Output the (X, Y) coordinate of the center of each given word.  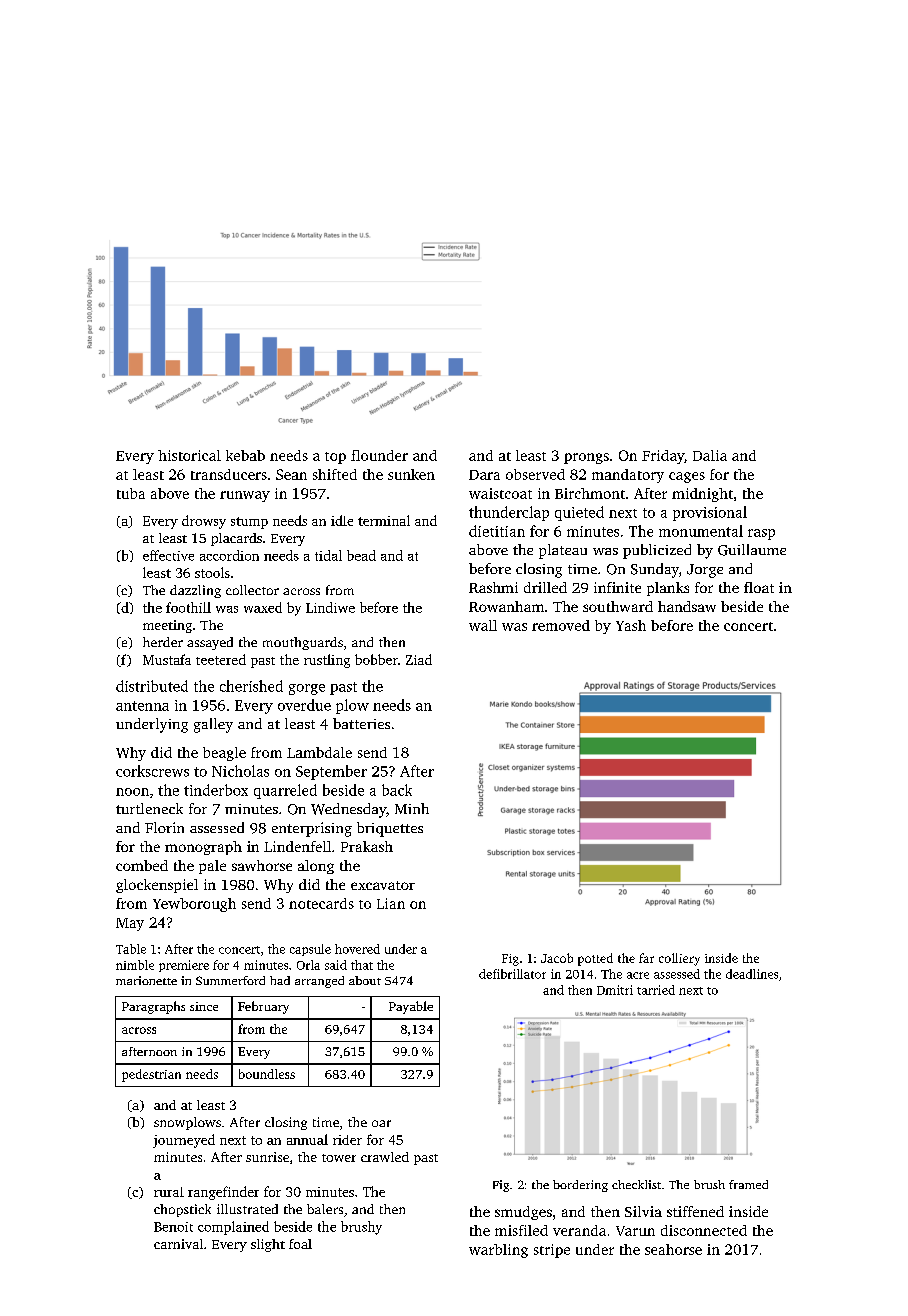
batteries (361, 723)
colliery (679, 959)
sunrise (267, 1157)
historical (189, 455)
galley (213, 725)
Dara (484, 475)
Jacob (557, 958)
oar (381, 1123)
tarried (656, 990)
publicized (657, 551)
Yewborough (194, 905)
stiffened (695, 1211)
